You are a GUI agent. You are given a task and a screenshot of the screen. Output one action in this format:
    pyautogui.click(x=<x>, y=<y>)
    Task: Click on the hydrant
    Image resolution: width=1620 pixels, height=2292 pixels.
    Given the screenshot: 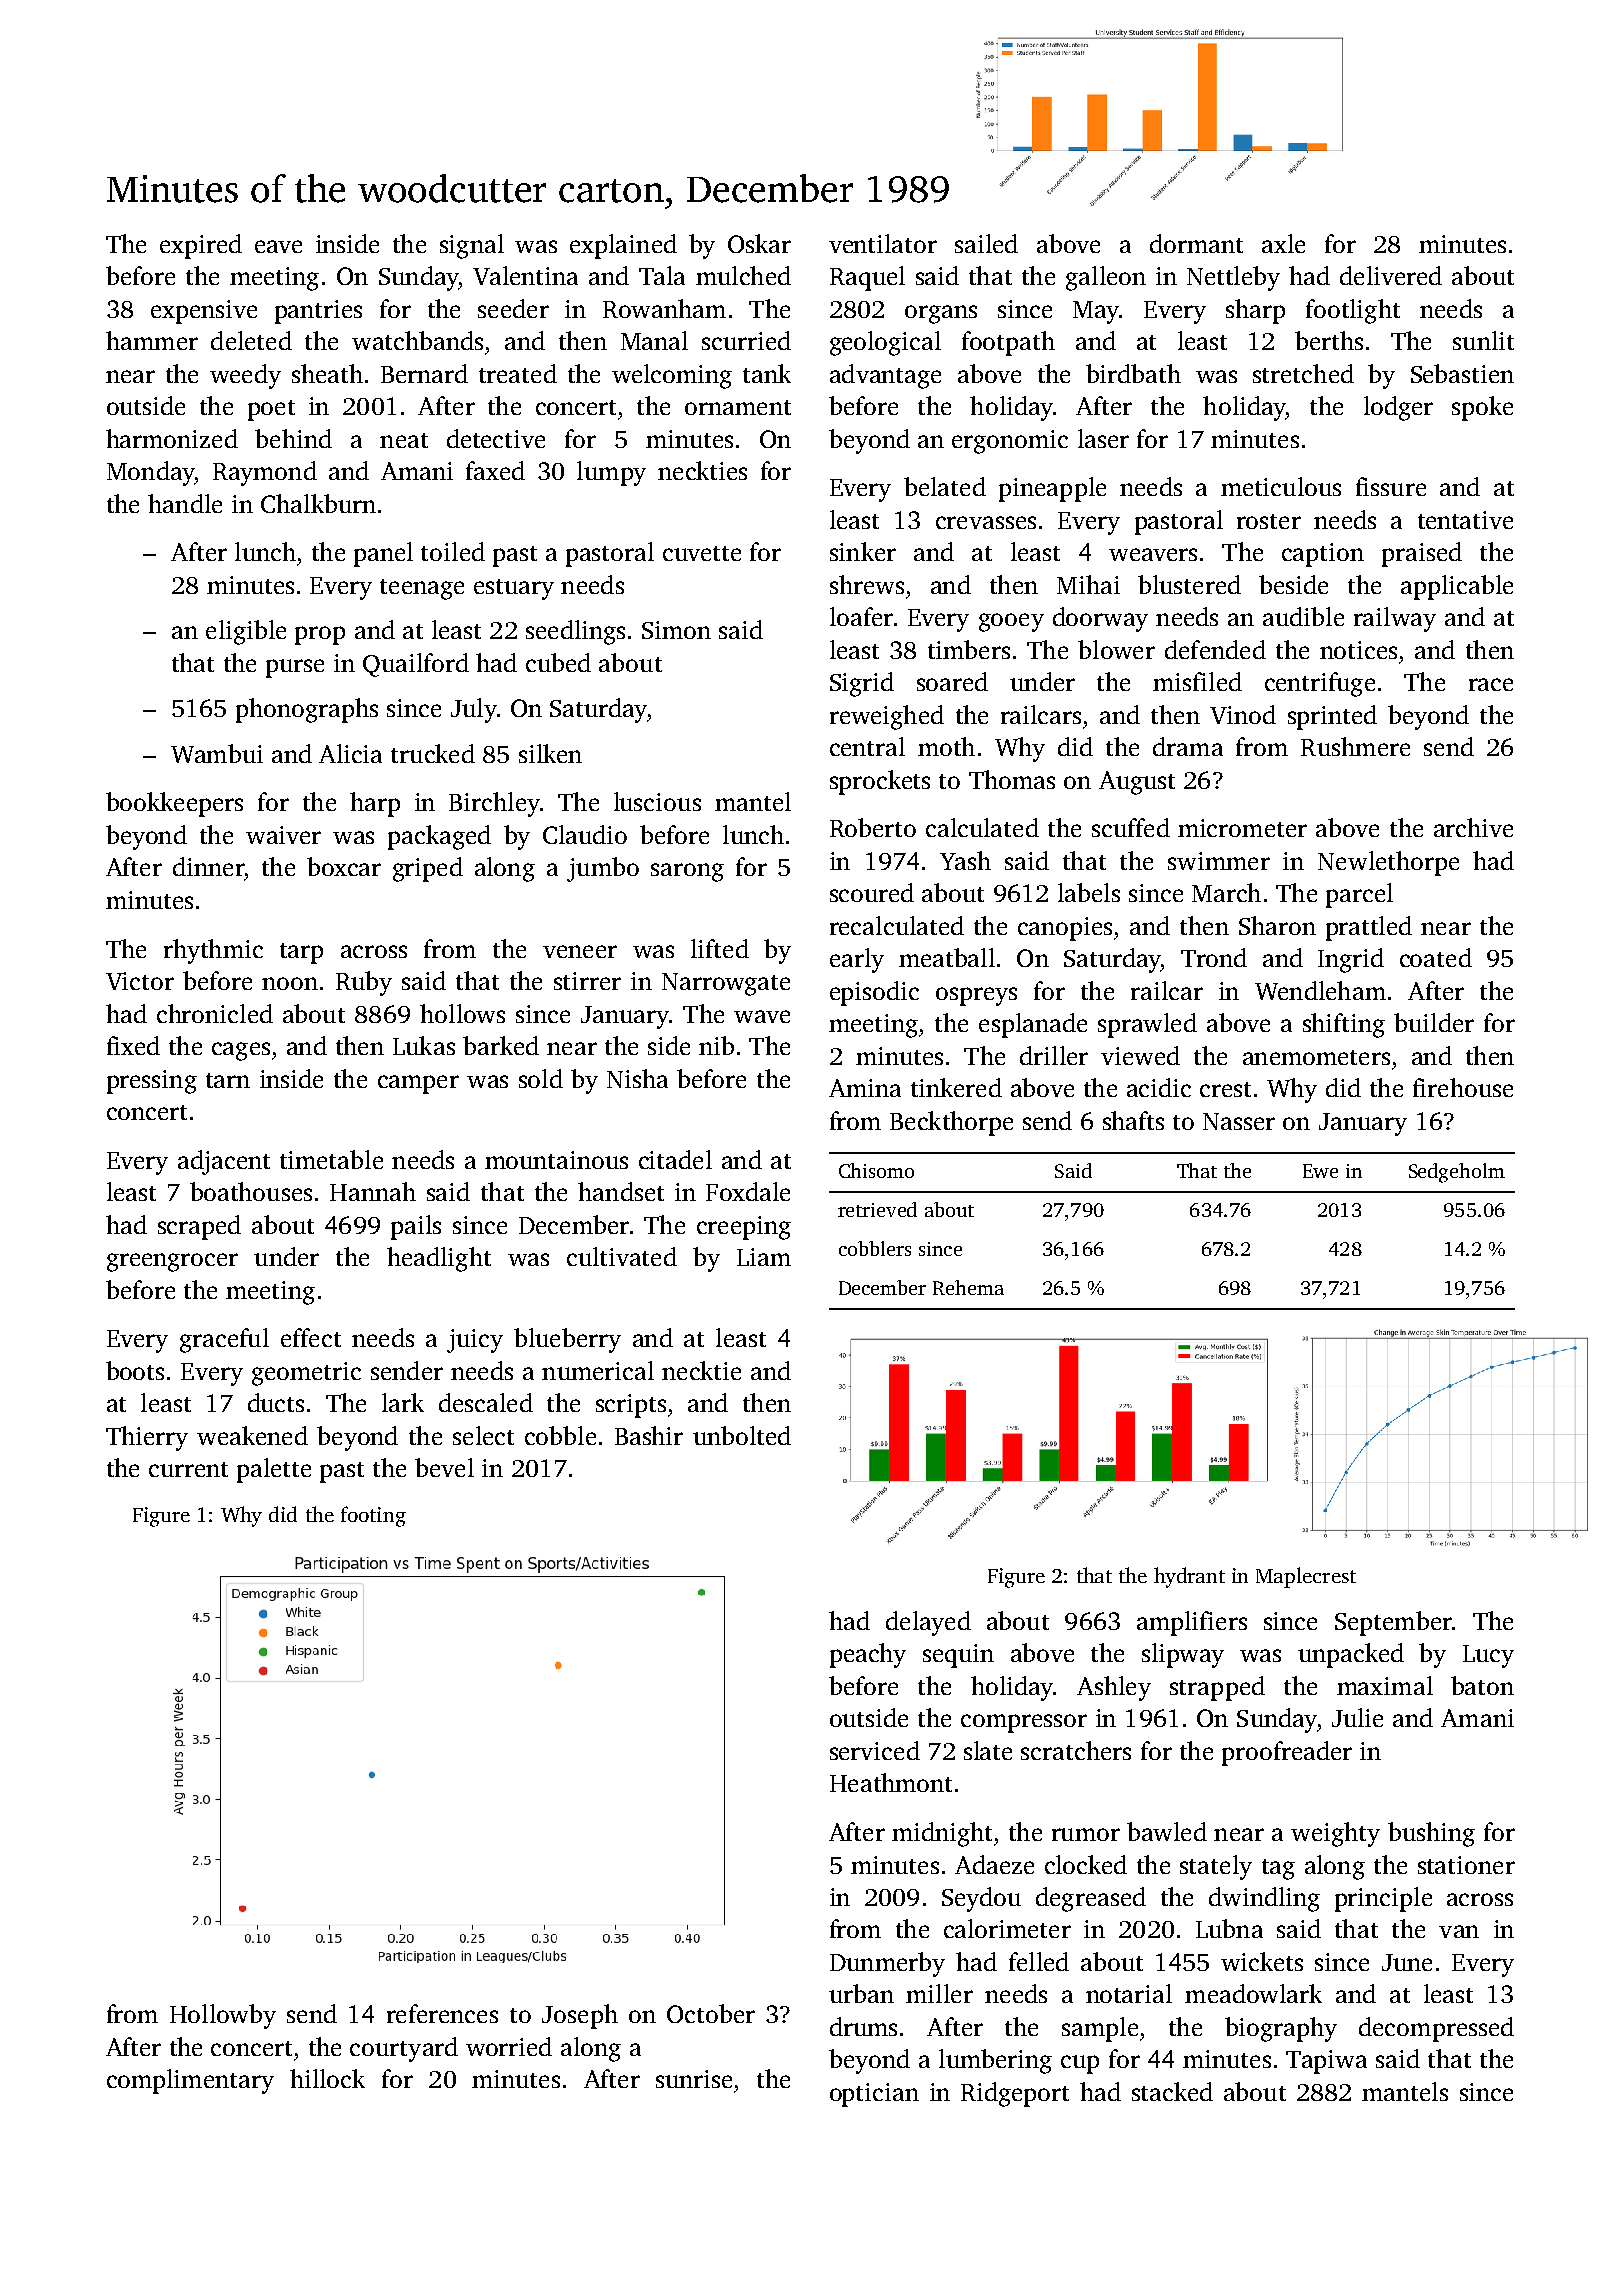 What is the action you would take?
    pyautogui.click(x=1189, y=1577)
